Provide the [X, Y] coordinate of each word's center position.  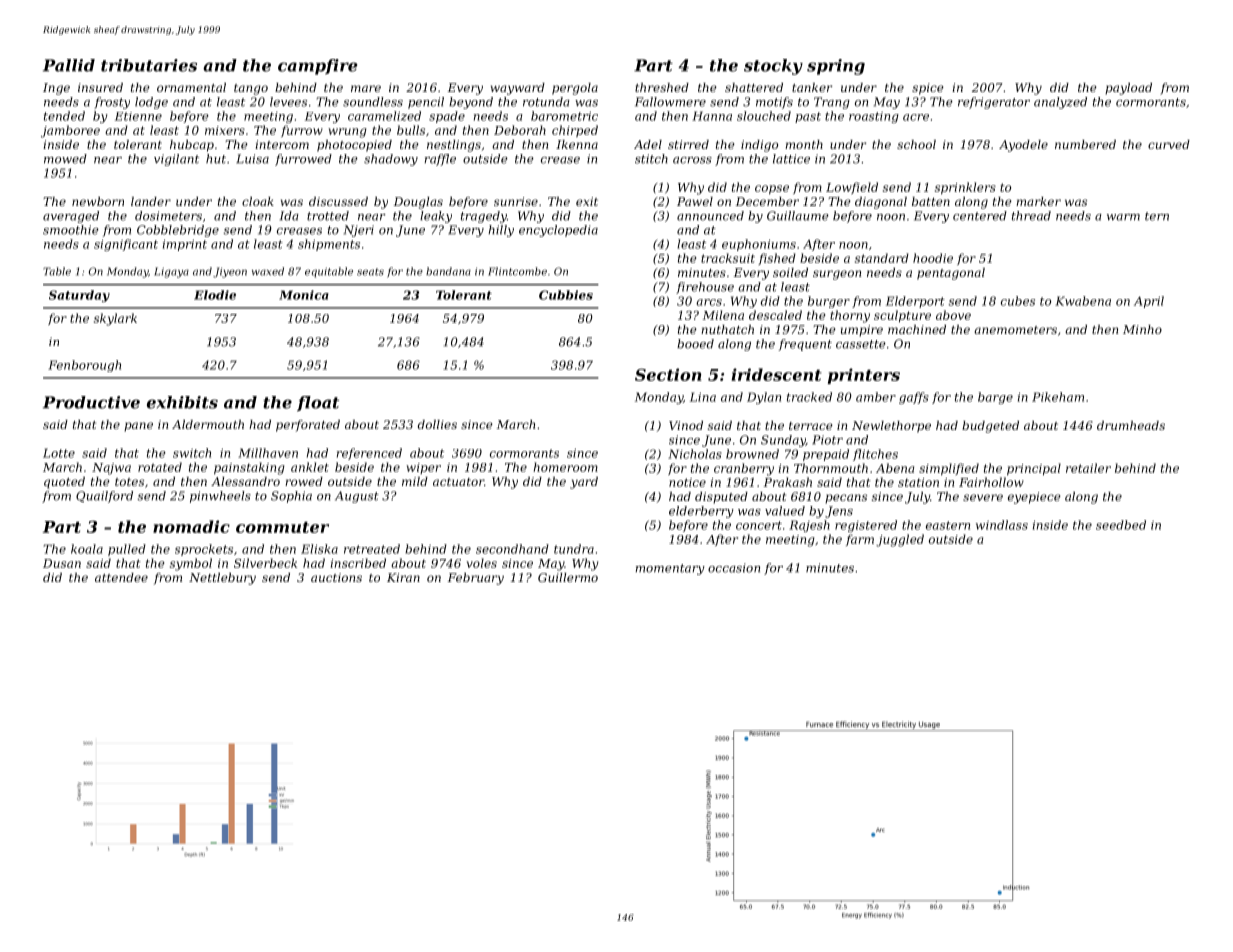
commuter [282, 527]
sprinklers [965, 188]
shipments [329, 245]
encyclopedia [558, 231]
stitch [651, 159]
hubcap [192, 146]
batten [931, 201]
